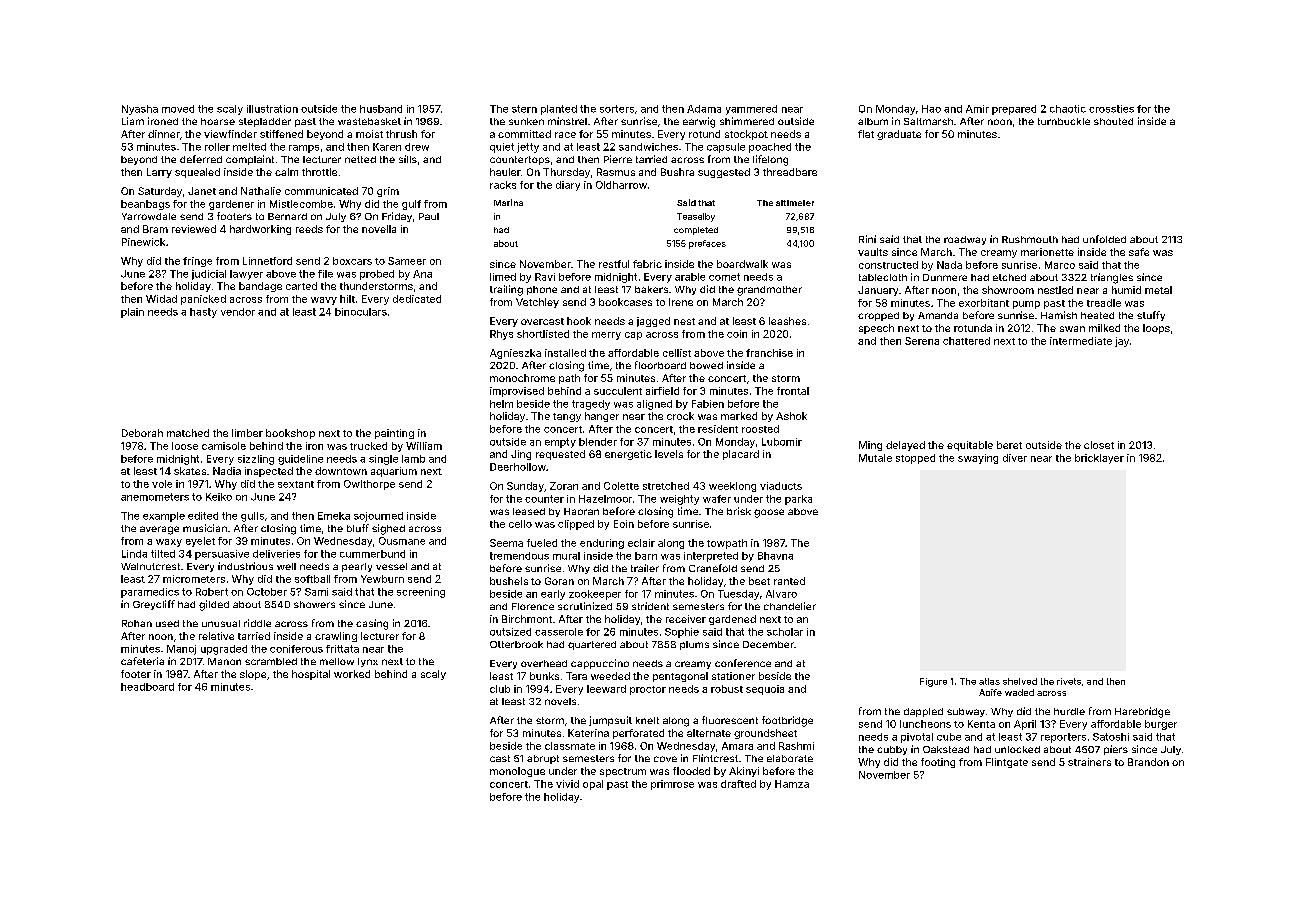  Describe the element at coordinates (654, 405) in the document. I see `aligned` at that location.
